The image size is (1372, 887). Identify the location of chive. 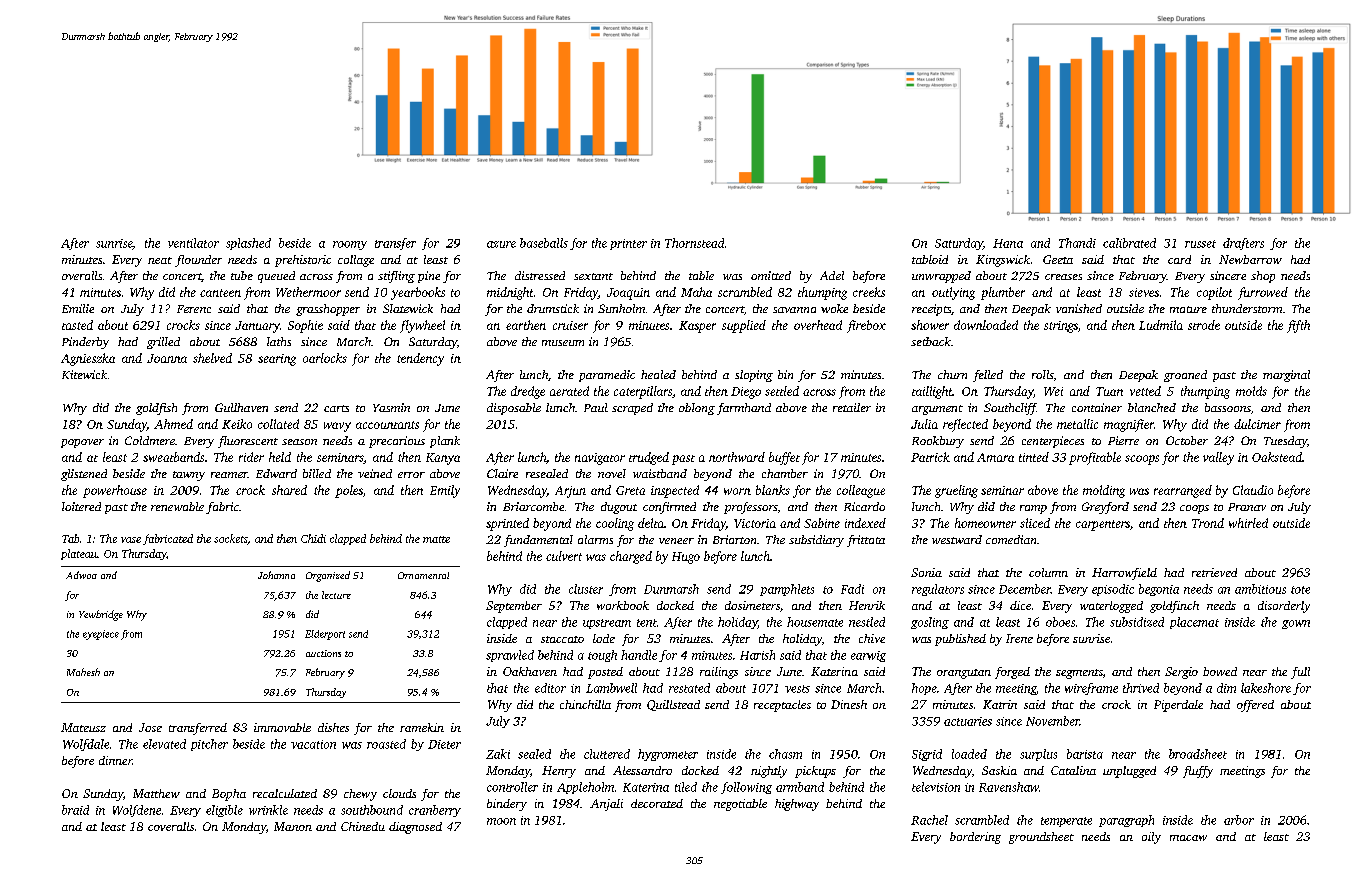
(872, 638).
